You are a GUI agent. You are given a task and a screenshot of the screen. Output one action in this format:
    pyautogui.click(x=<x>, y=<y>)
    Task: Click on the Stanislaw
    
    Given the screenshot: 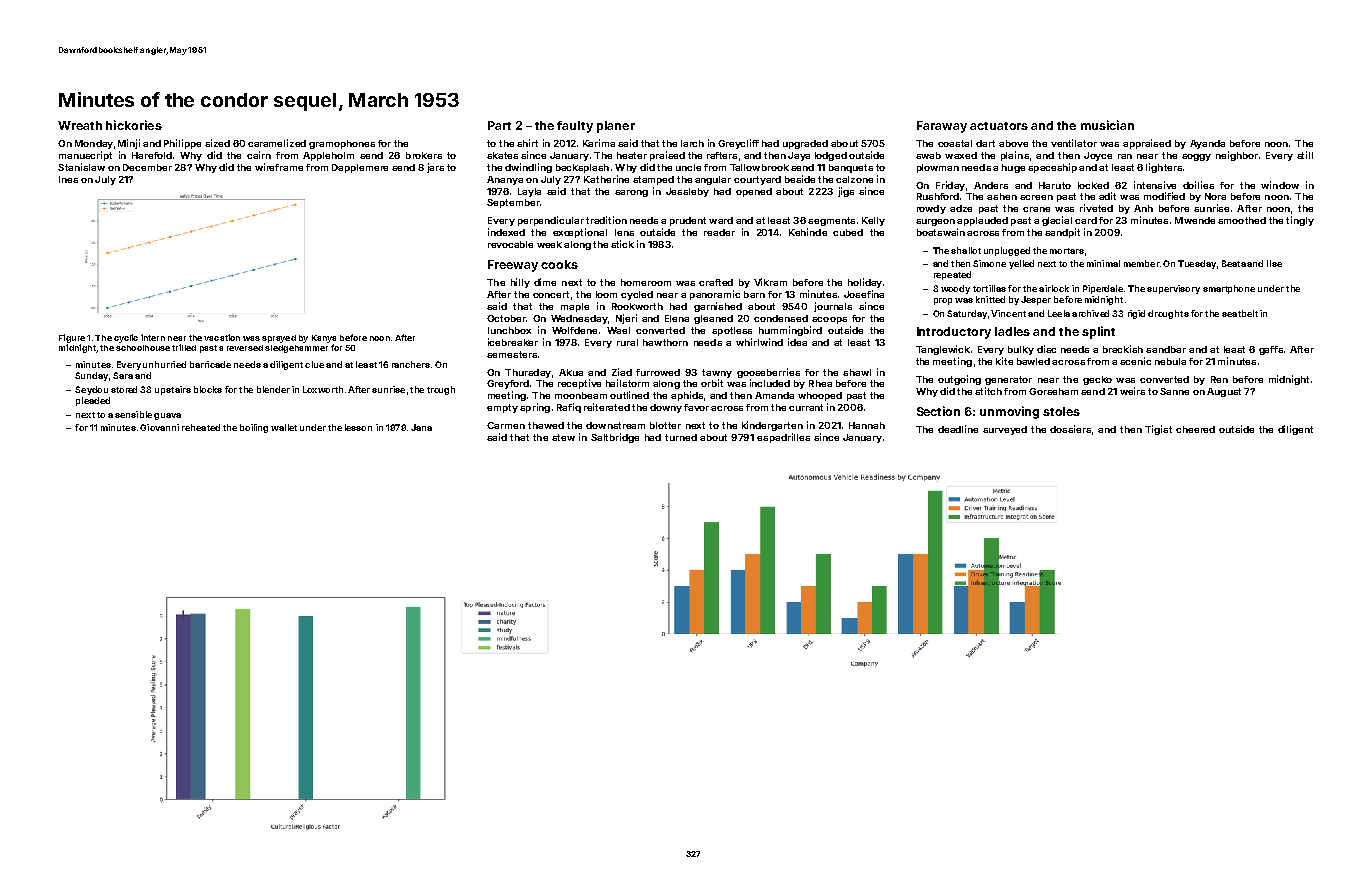 What is the action you would take?
    pyautogui.click(x=81, y=167)
